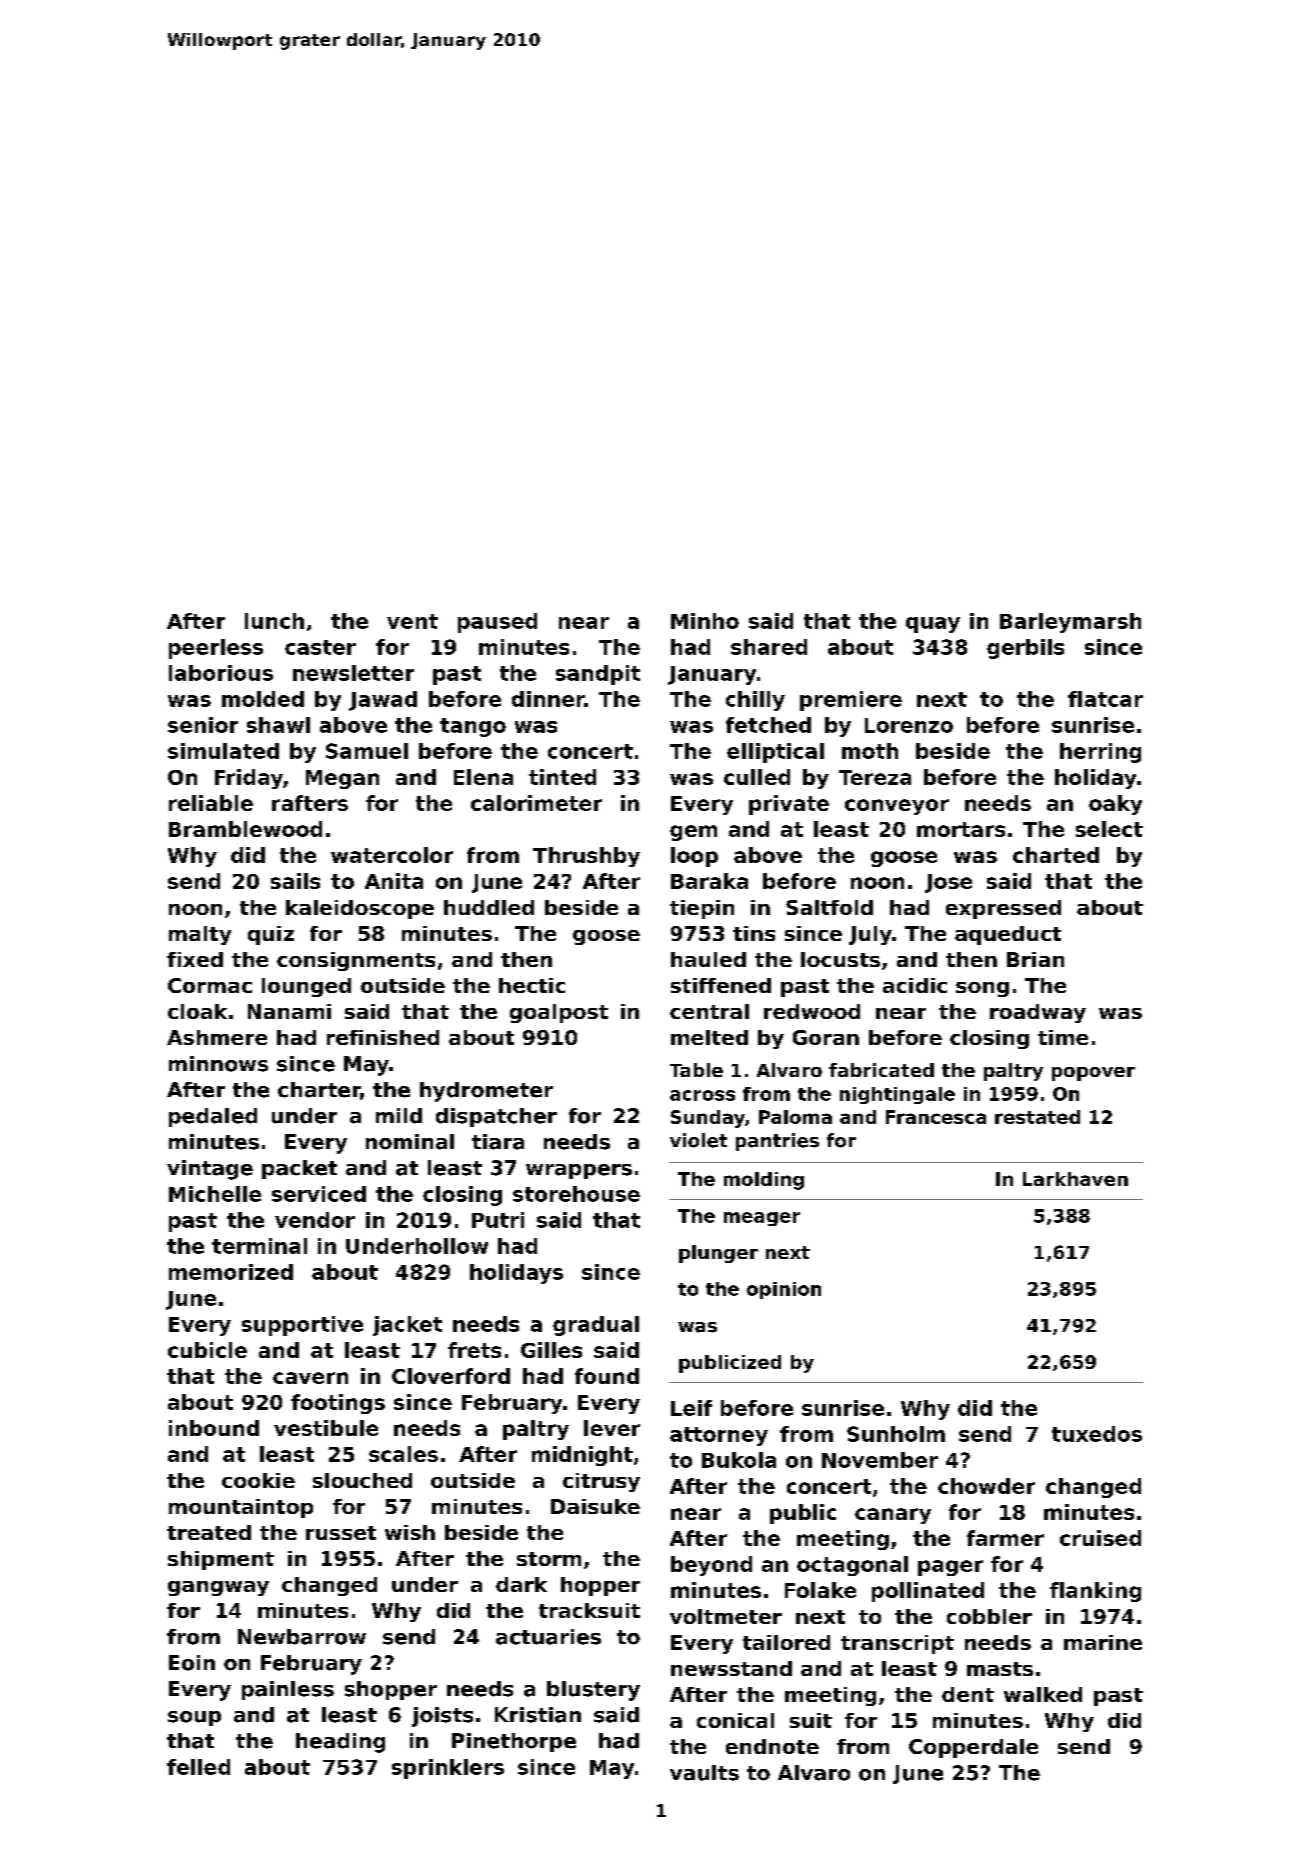 This screenshot has width=1310, height=1852. I want to click on roadway, so click(1038, 1013).
